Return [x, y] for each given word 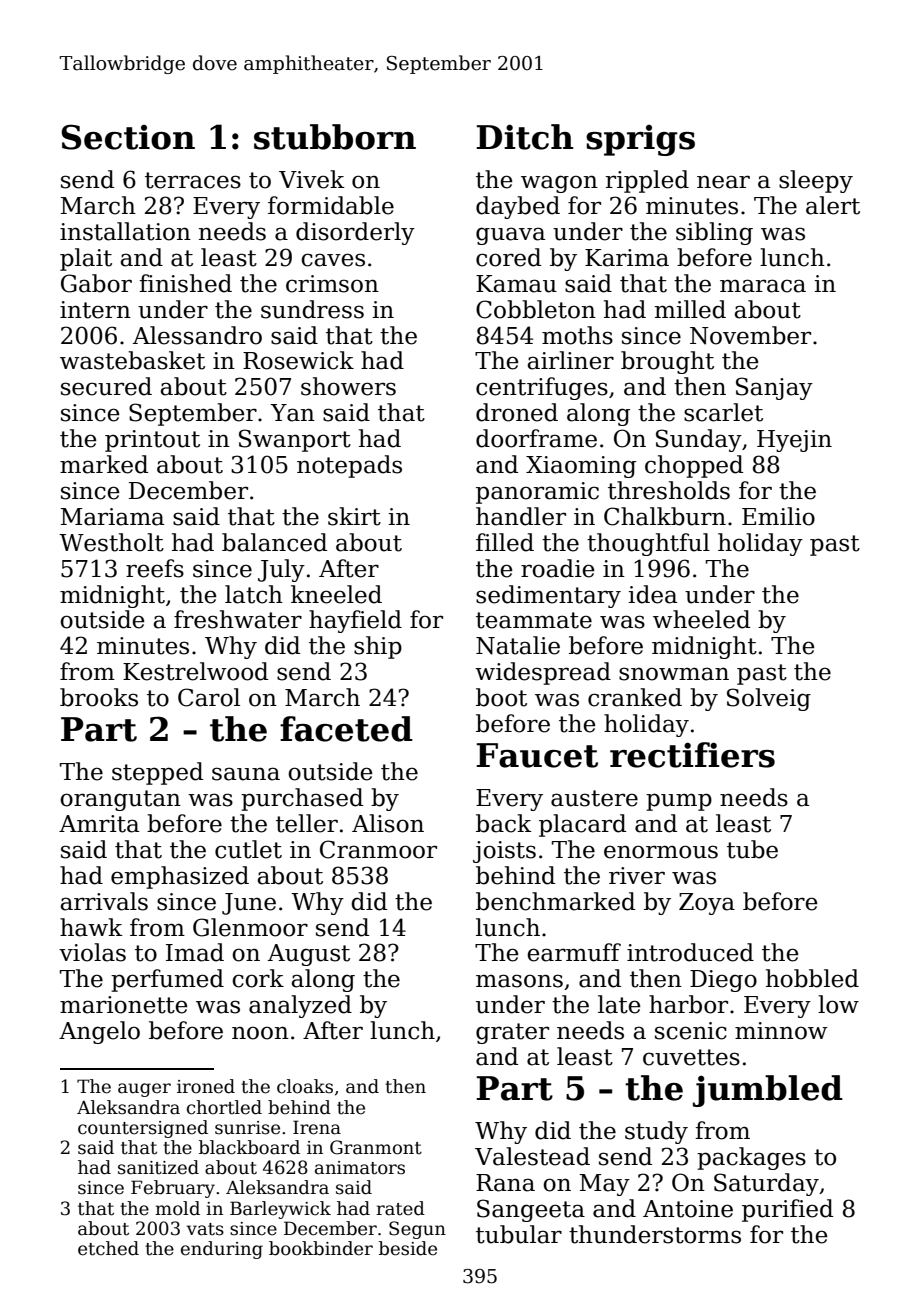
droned [517, 412]
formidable [331, 205]
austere [594, 798]
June [249, 904]
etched [108, 1248]
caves [333, 260]
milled [690, 309]
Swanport [295, 440]
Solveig [769, 699]
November [750, 335]
